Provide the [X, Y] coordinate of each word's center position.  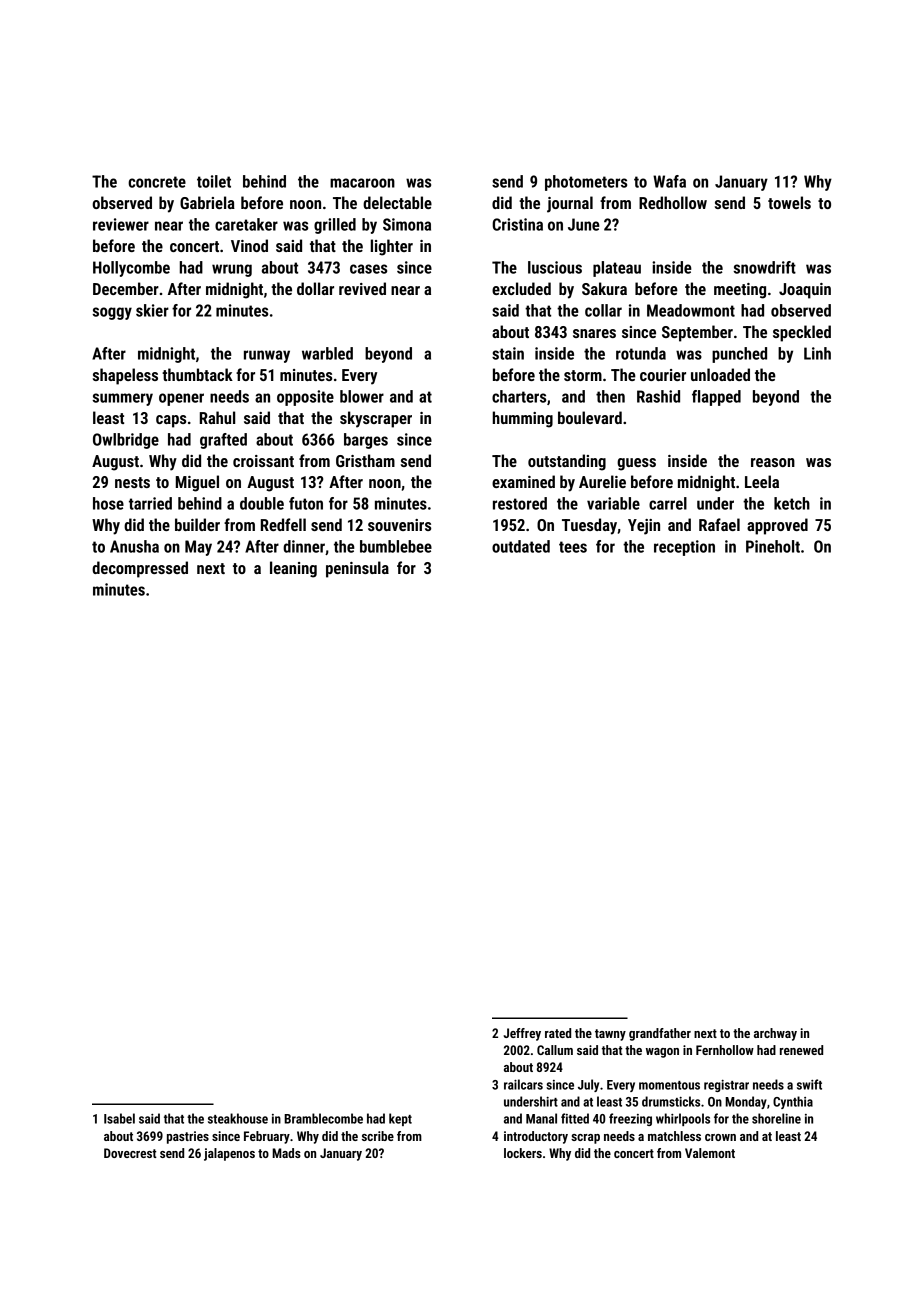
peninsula [357, 569]
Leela [762, 481]
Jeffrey [522, 1034]
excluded [521, 288]
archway [775, 1034]
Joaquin [805, 291]
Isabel [119, 1118]
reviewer [121, 224]
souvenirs [399, 525]
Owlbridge [126, 441]
